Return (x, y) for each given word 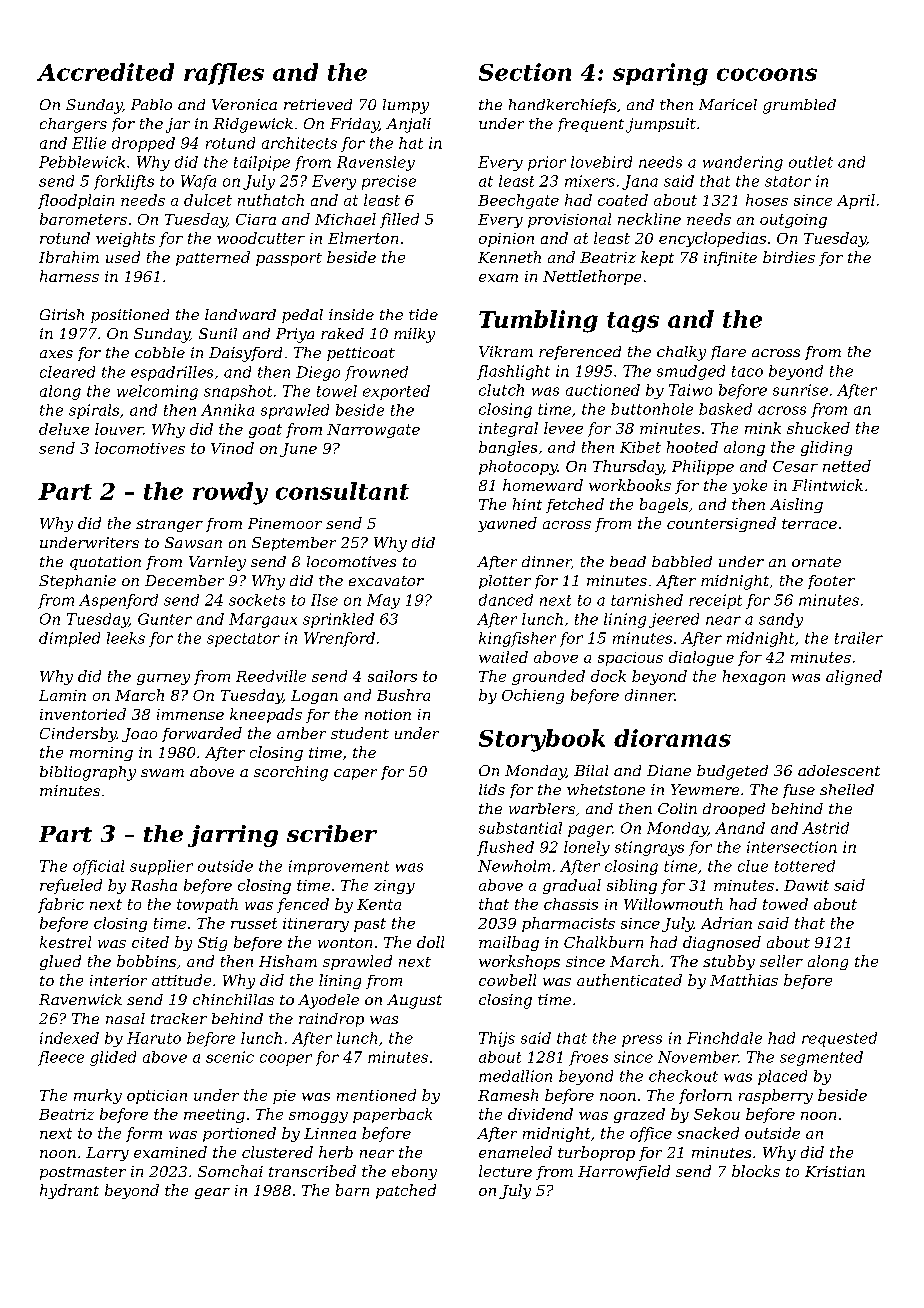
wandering (743, 163)
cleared (67, 372)
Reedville (271, 676)
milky (414, 335)
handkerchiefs (562, 106)
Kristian (835, 1171)
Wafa (198, 182)
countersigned (721, 524)
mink (763, 428)
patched (406, 1191)
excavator (386, 581)
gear (212, 1193)
